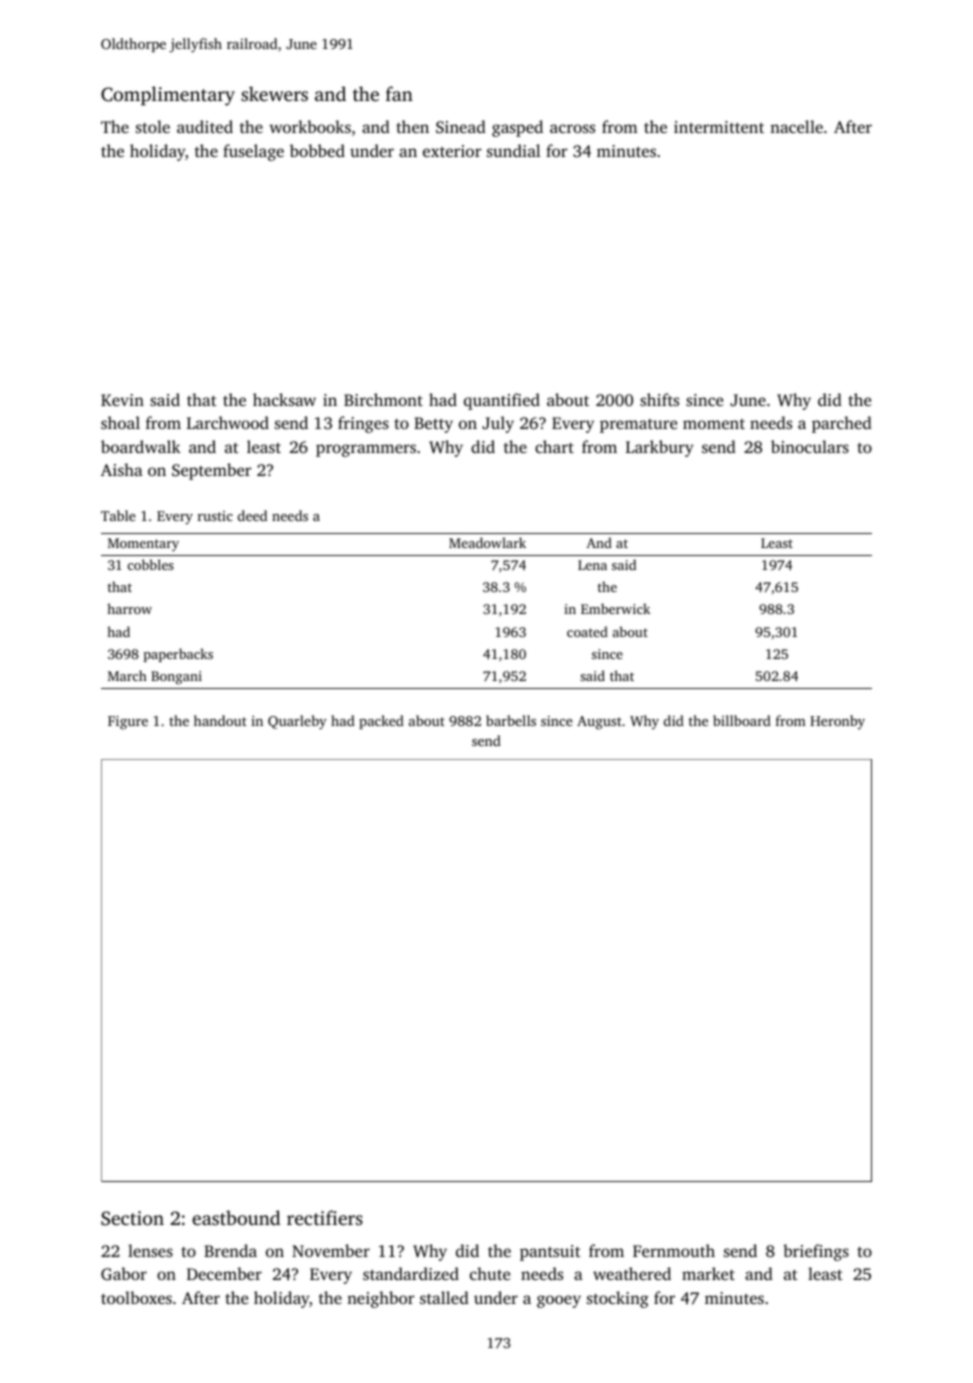 The width and height of the screenshot is (973, 1383). What do you see at coordinates (816, 1252) in the screenshot?
I see `briefings` at bounding box center [816, 1252].
